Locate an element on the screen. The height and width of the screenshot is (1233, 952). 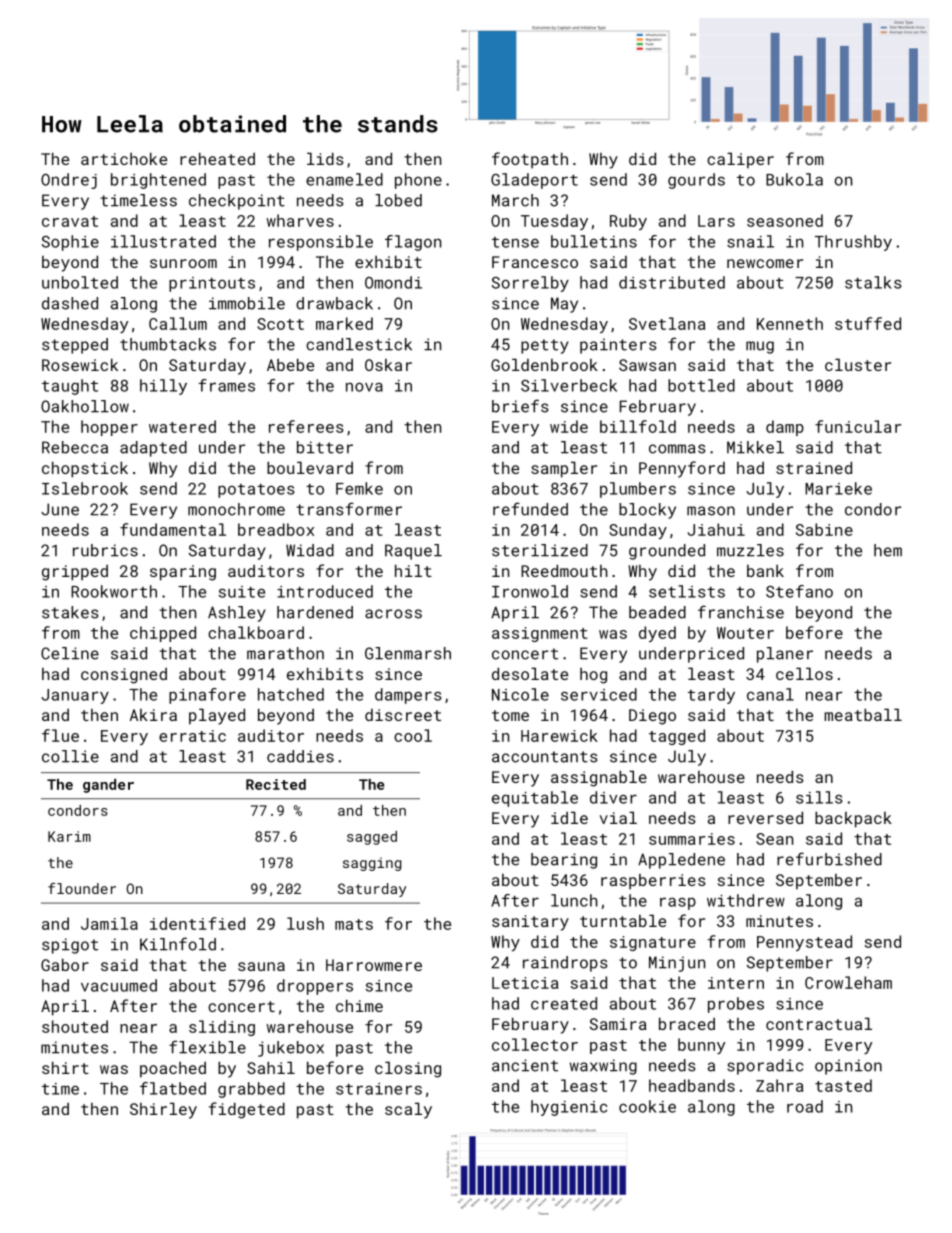
Glenmarsh is located at coordinates (408, 653).
